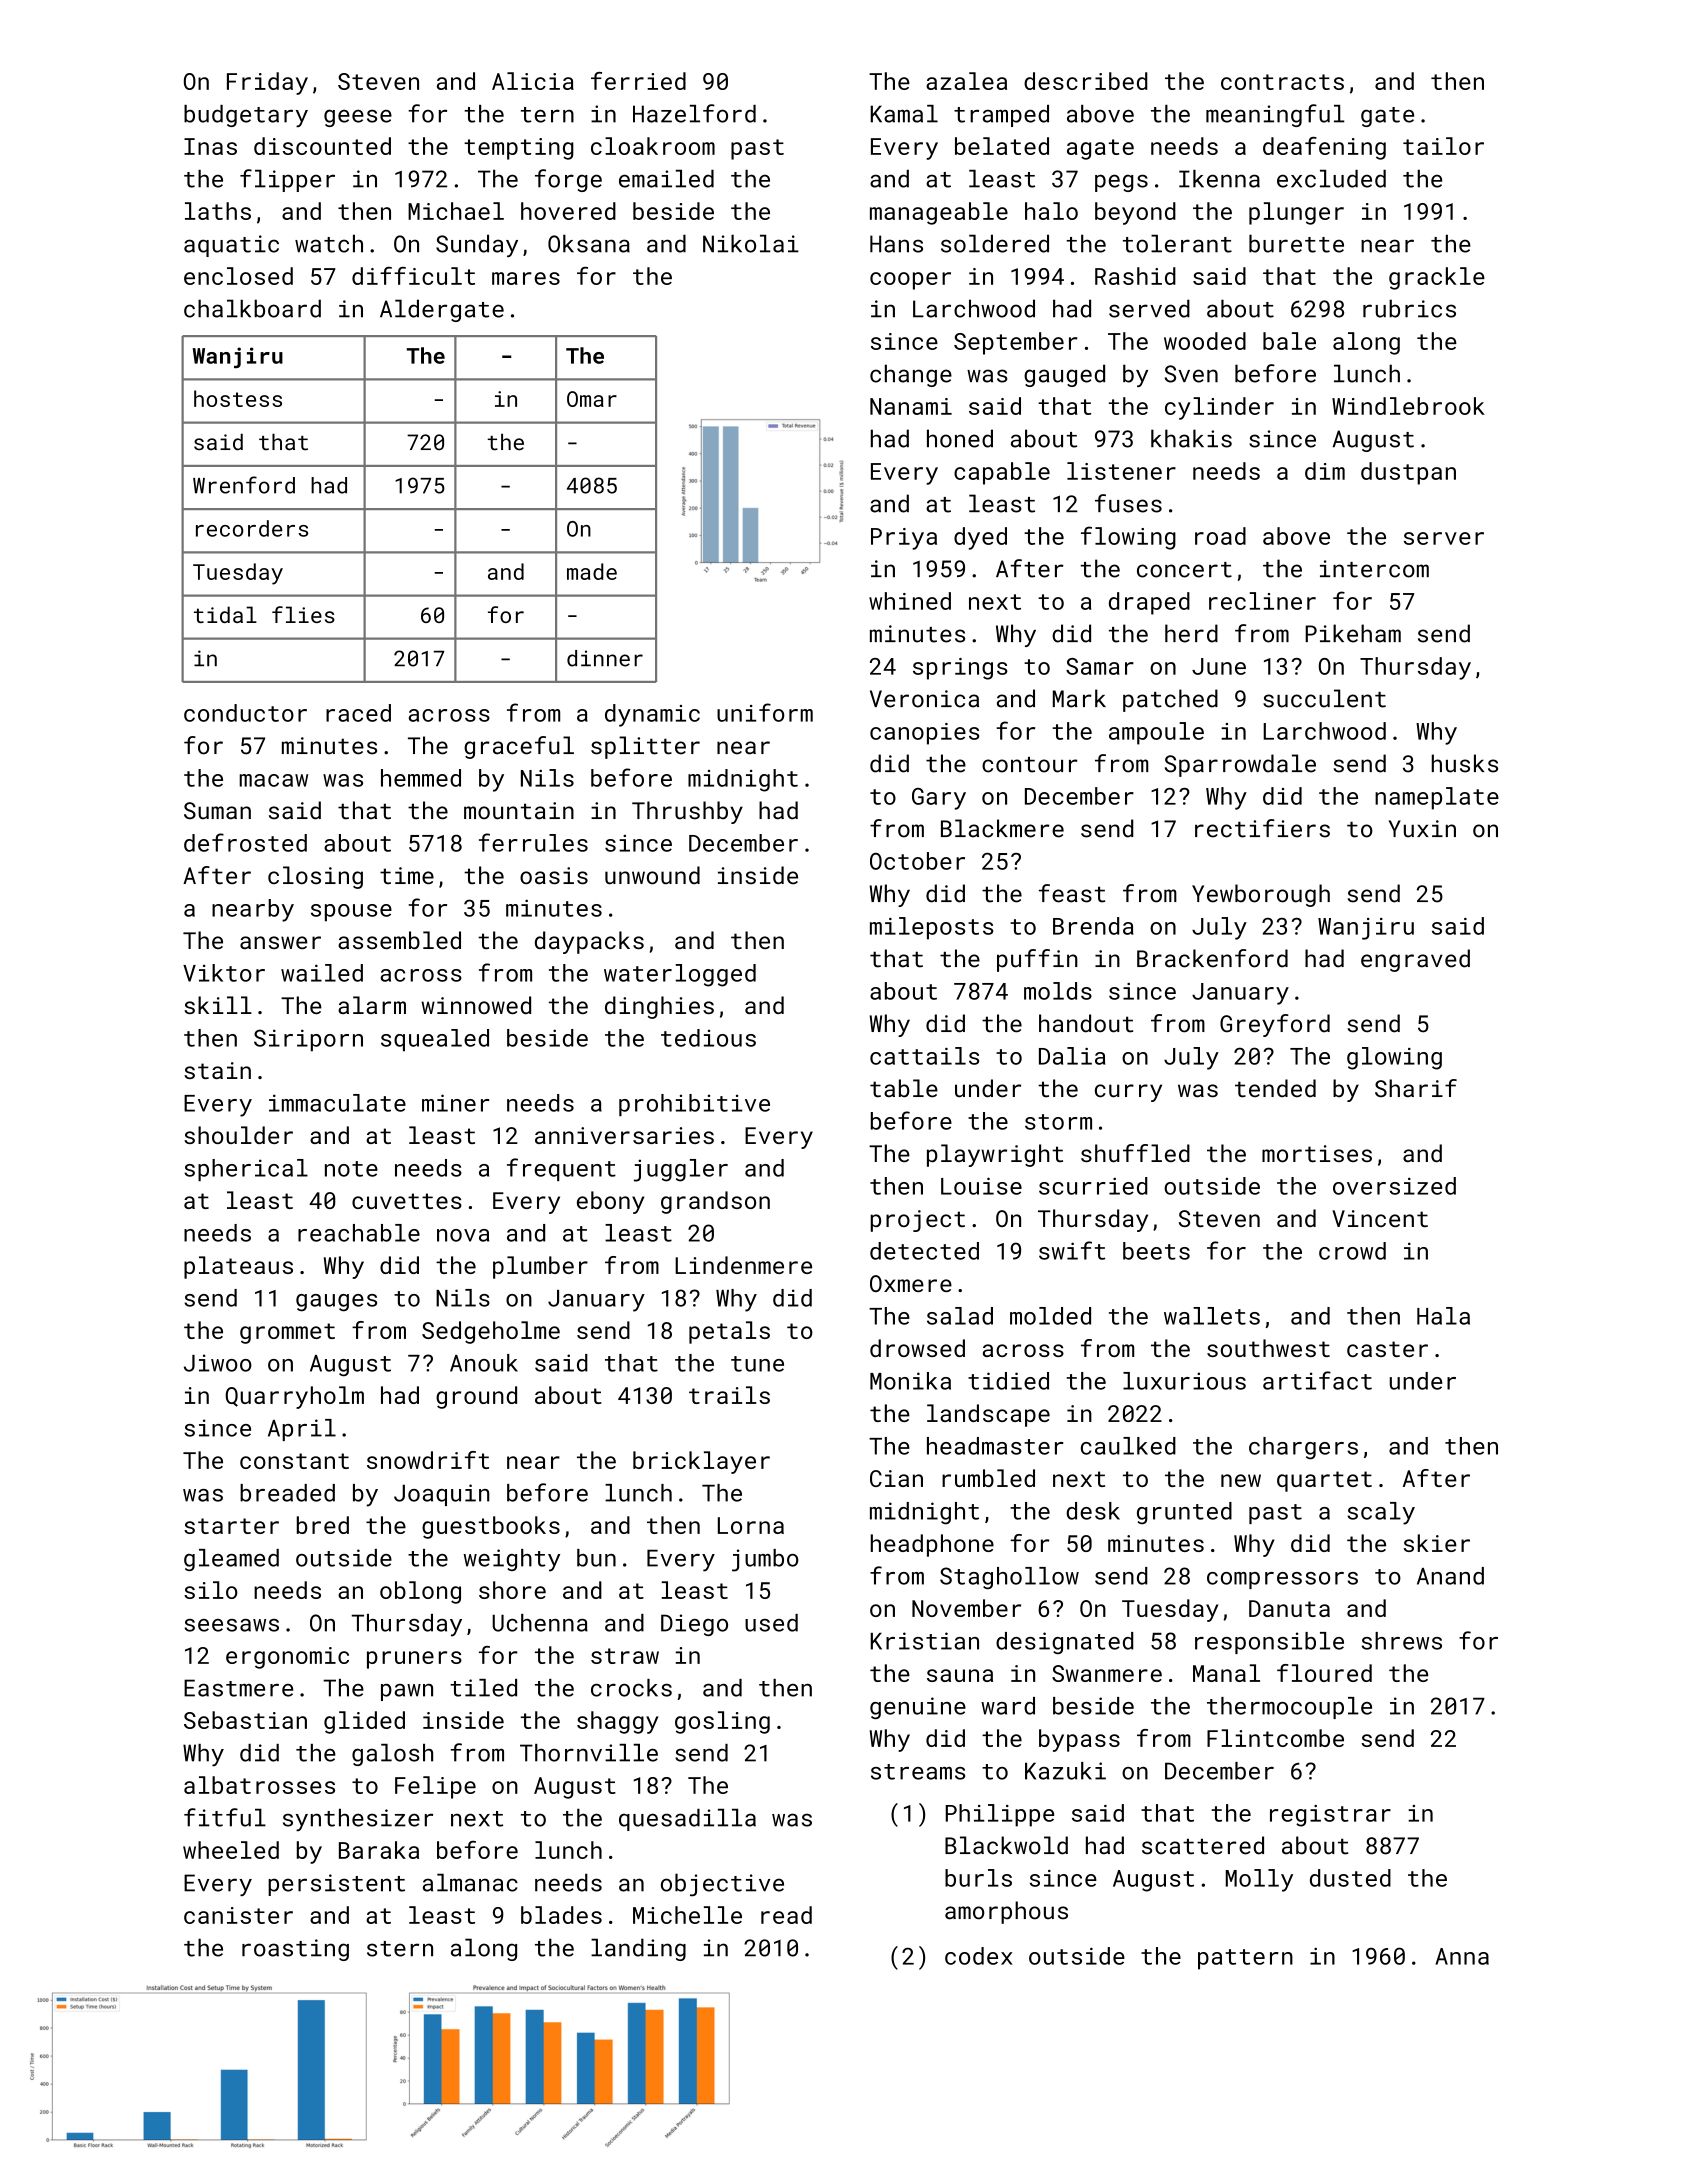  I want to click on budgetary, so click(246, 116).
